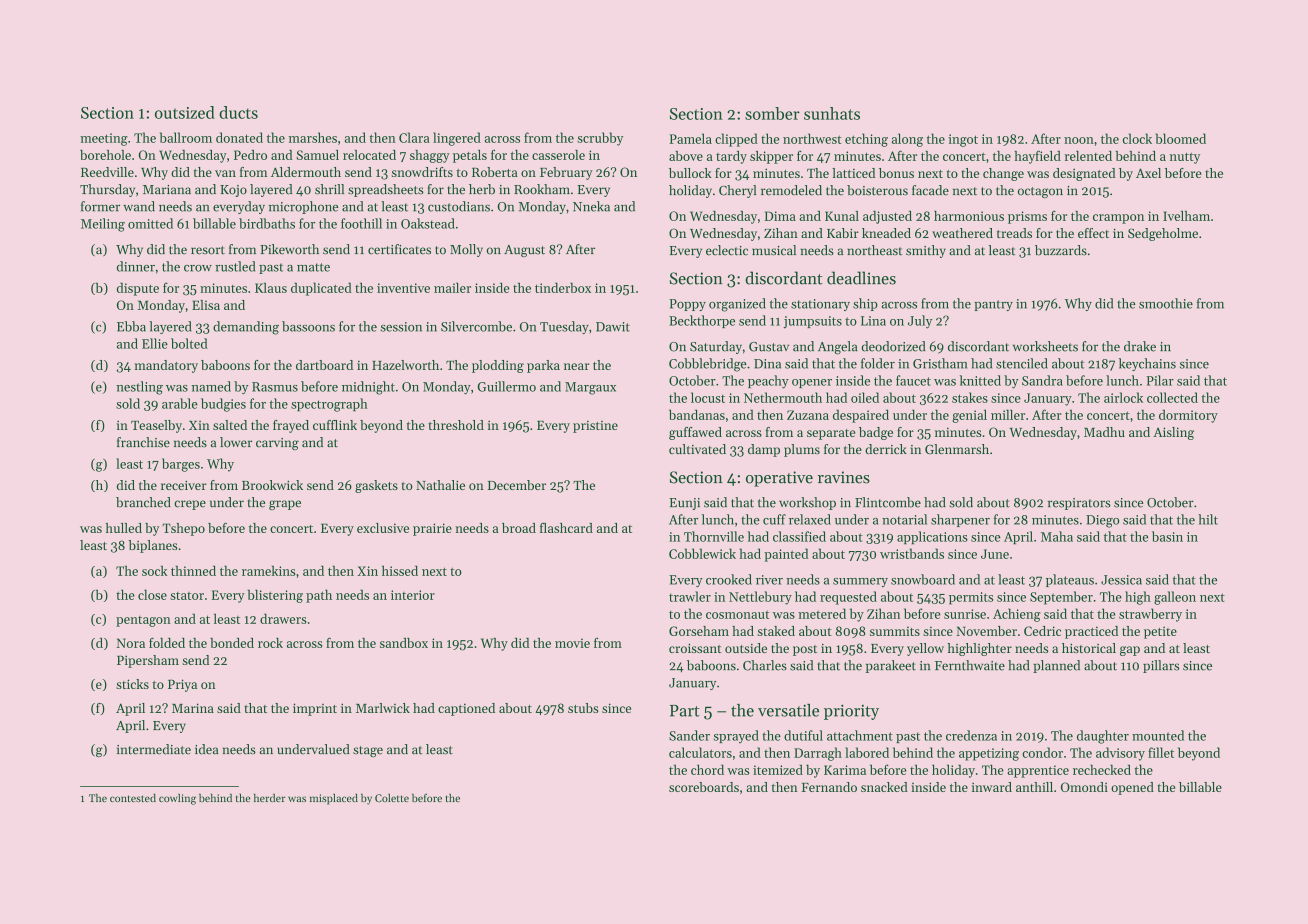 The width and height of the document is (1308, 924). I want to click on musical, so click(774, 250).
